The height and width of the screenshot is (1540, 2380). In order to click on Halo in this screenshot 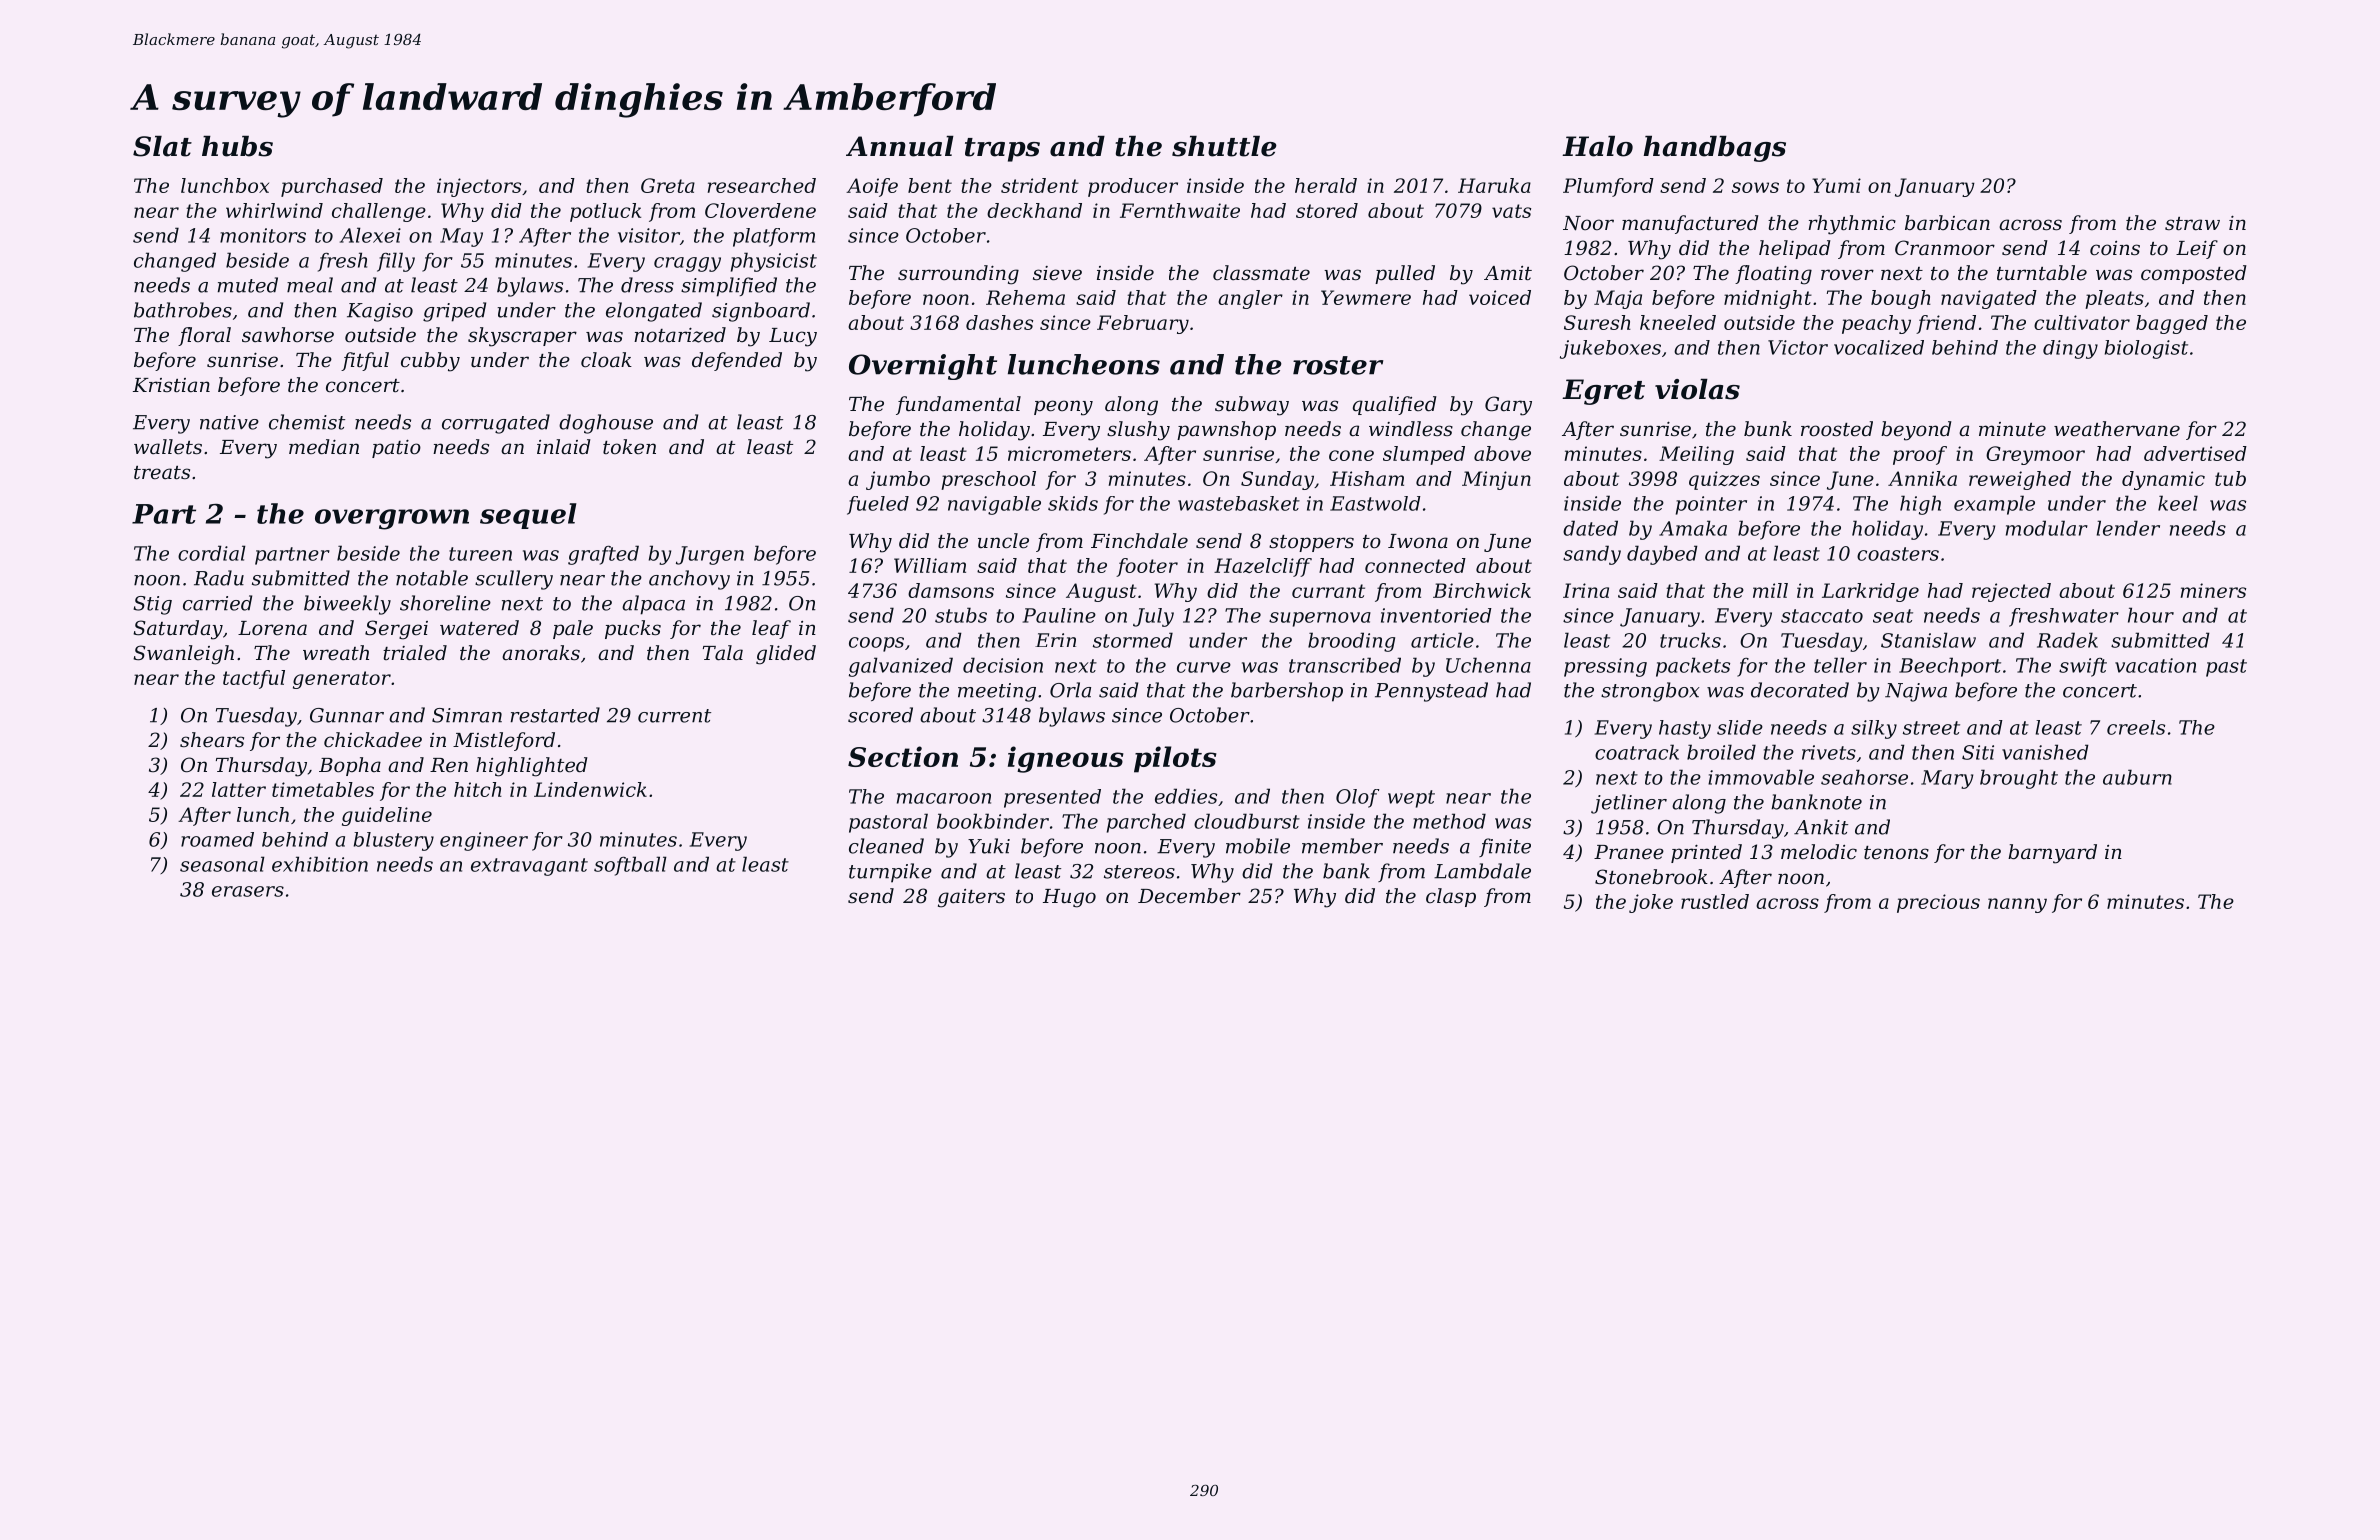, I will do `click(1597, 146)`.
